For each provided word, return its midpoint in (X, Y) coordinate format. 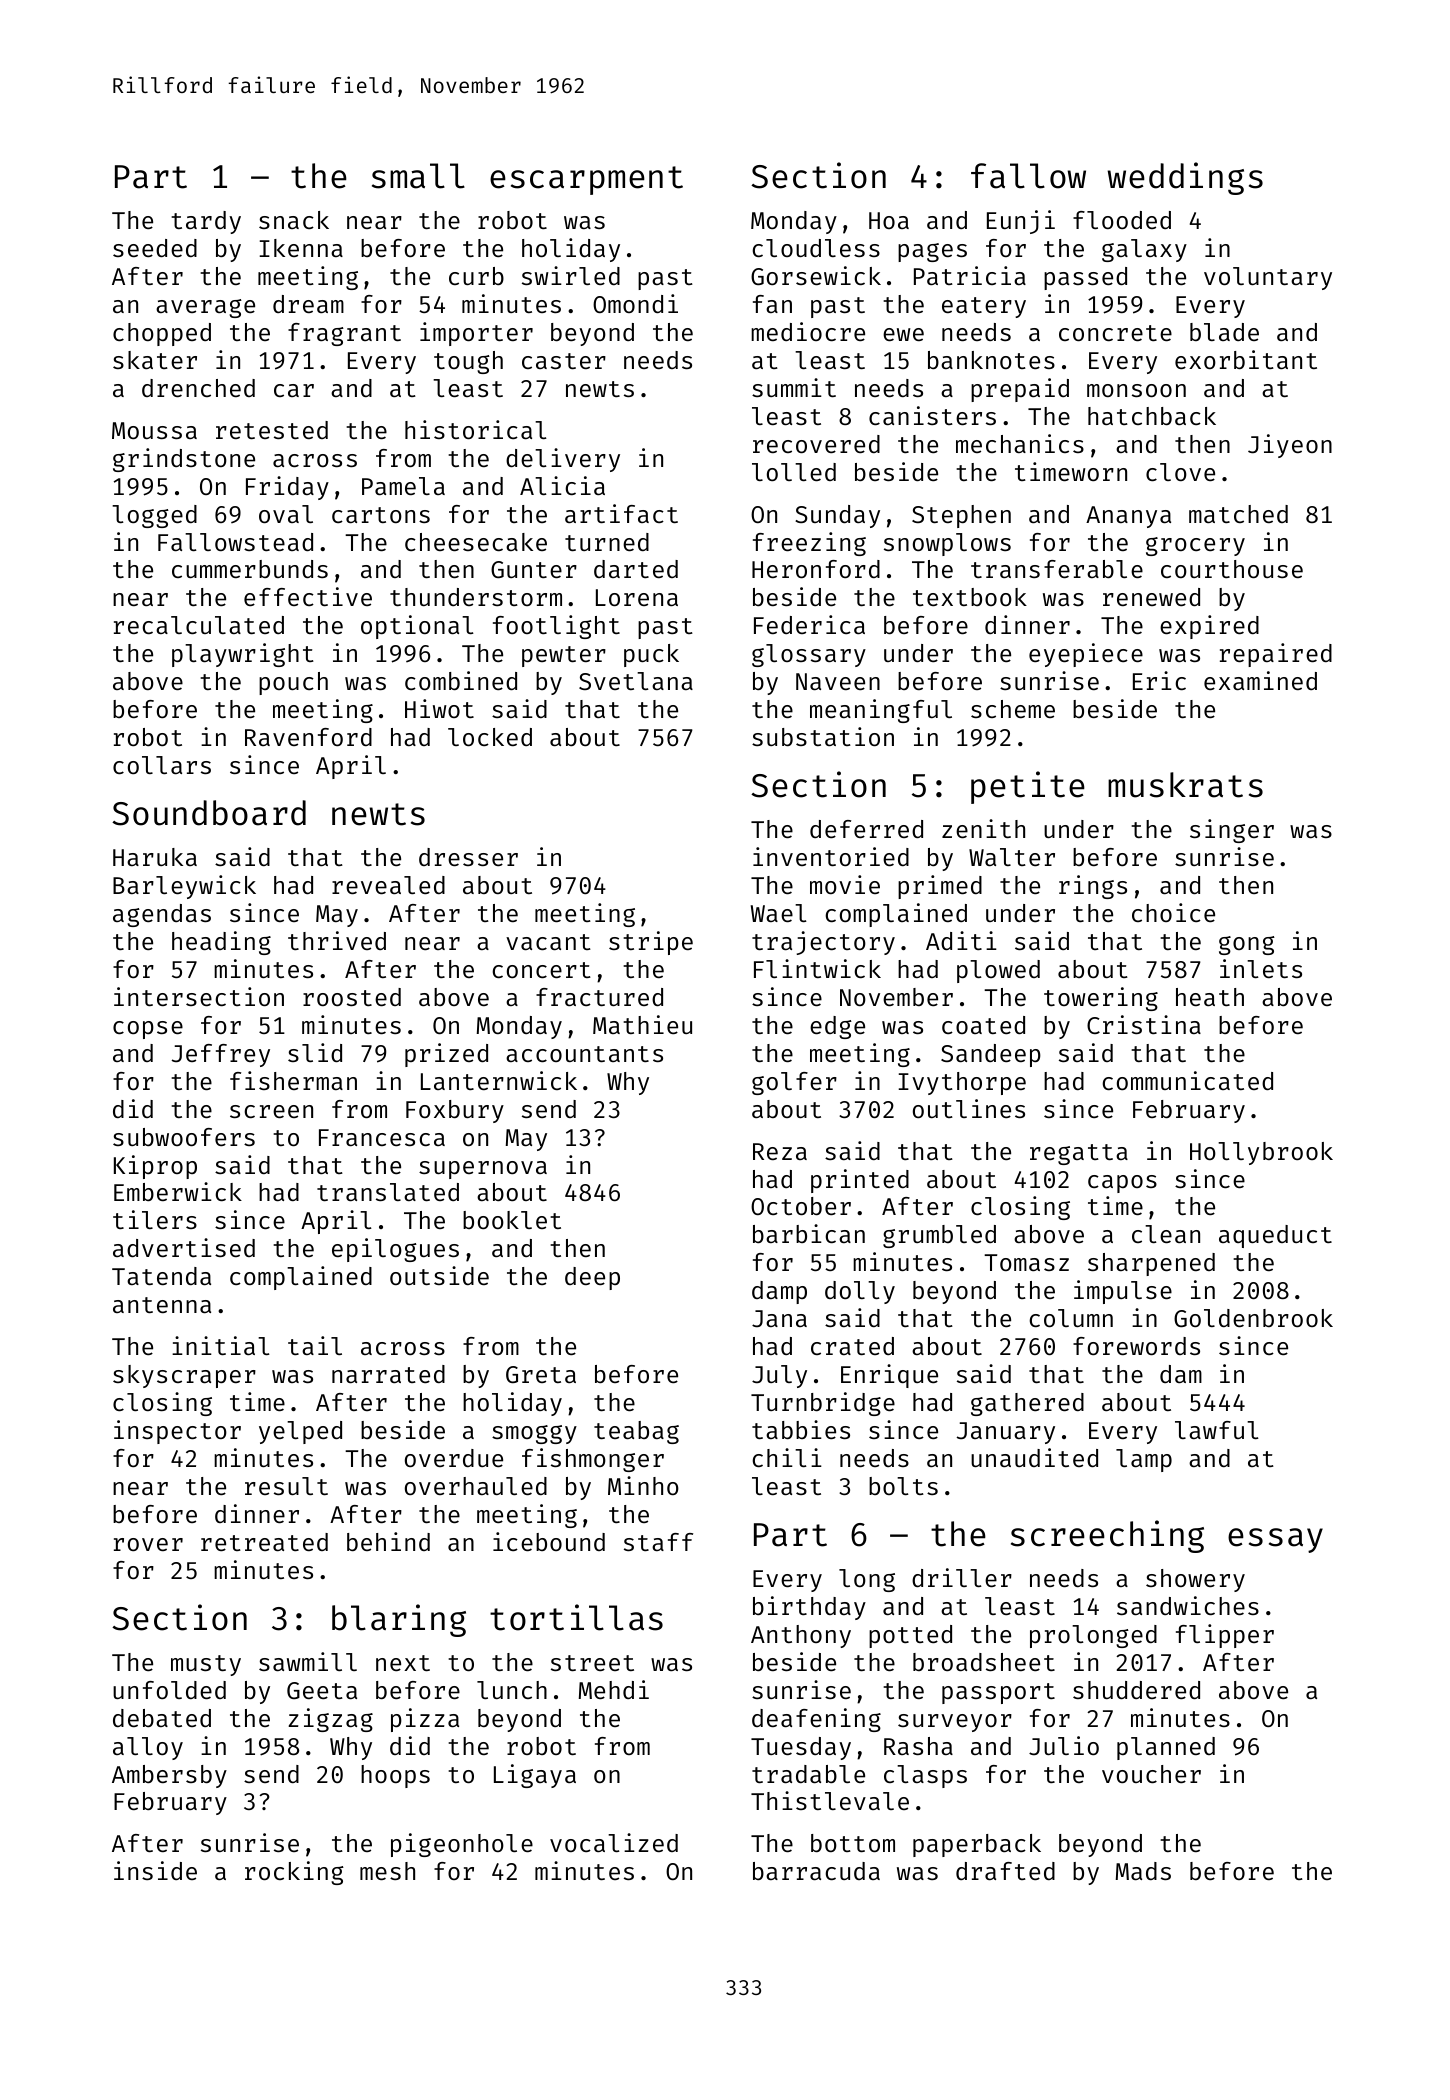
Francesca (382, 1137)
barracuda (816, 1871)
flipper (1225, 1636)
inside (155, 1870)
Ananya (1128, 517)
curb (476, 276)
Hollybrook (1261, 1153)
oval (286, 514)
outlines (969, 1108)
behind (388, 1541)
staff (658, 1542)
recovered (816, 444)
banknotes (991, 360)
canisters (932, 415)
